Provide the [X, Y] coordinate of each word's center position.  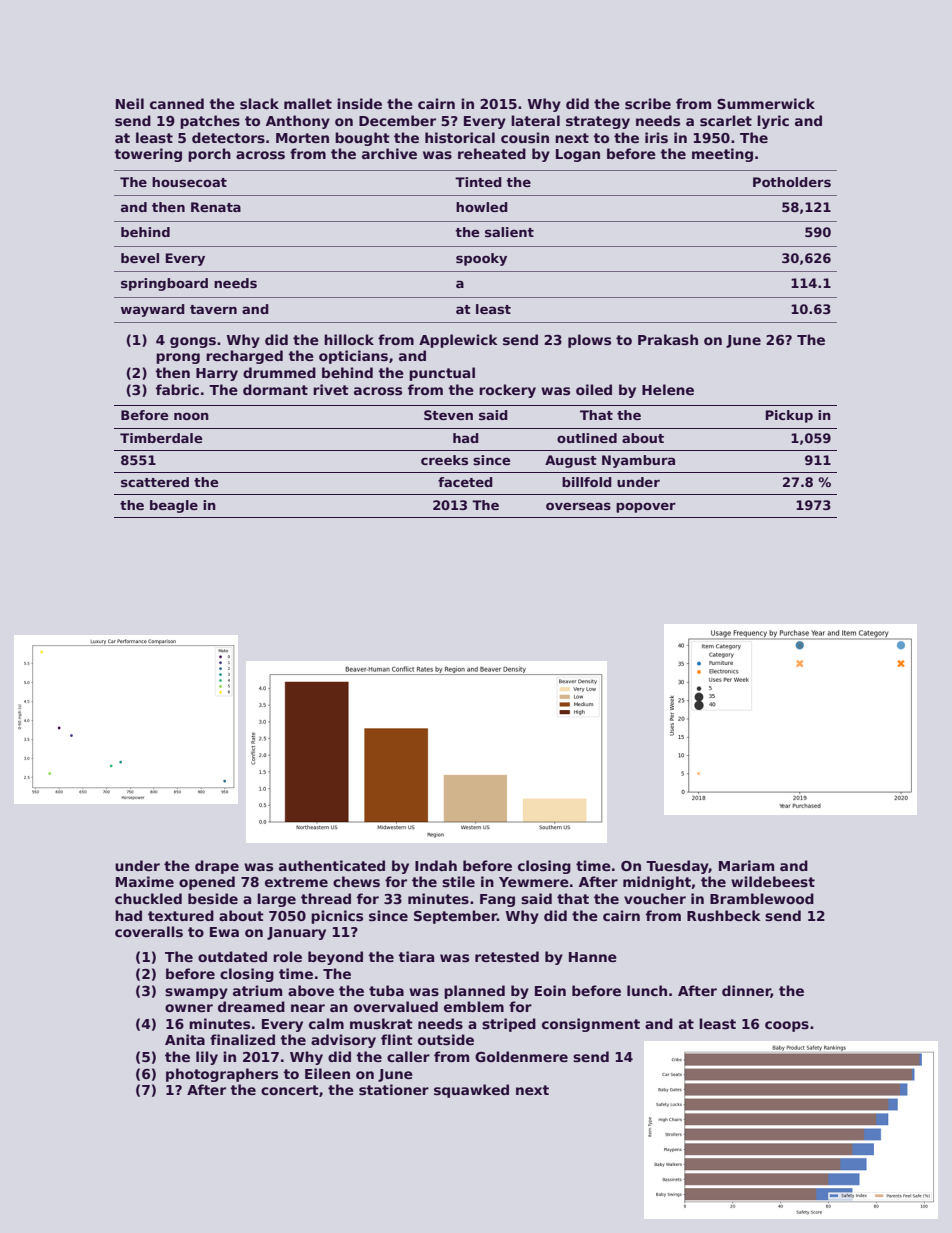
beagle [174, 506]
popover [646, 507]
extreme [296, 882]
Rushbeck [724, 915]
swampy [196, 993]
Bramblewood [762, 898]
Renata [216, 207]
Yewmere [534, 882]
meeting [722, 155]
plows [589, 341]
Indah [436, 865]
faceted [465, 482]
